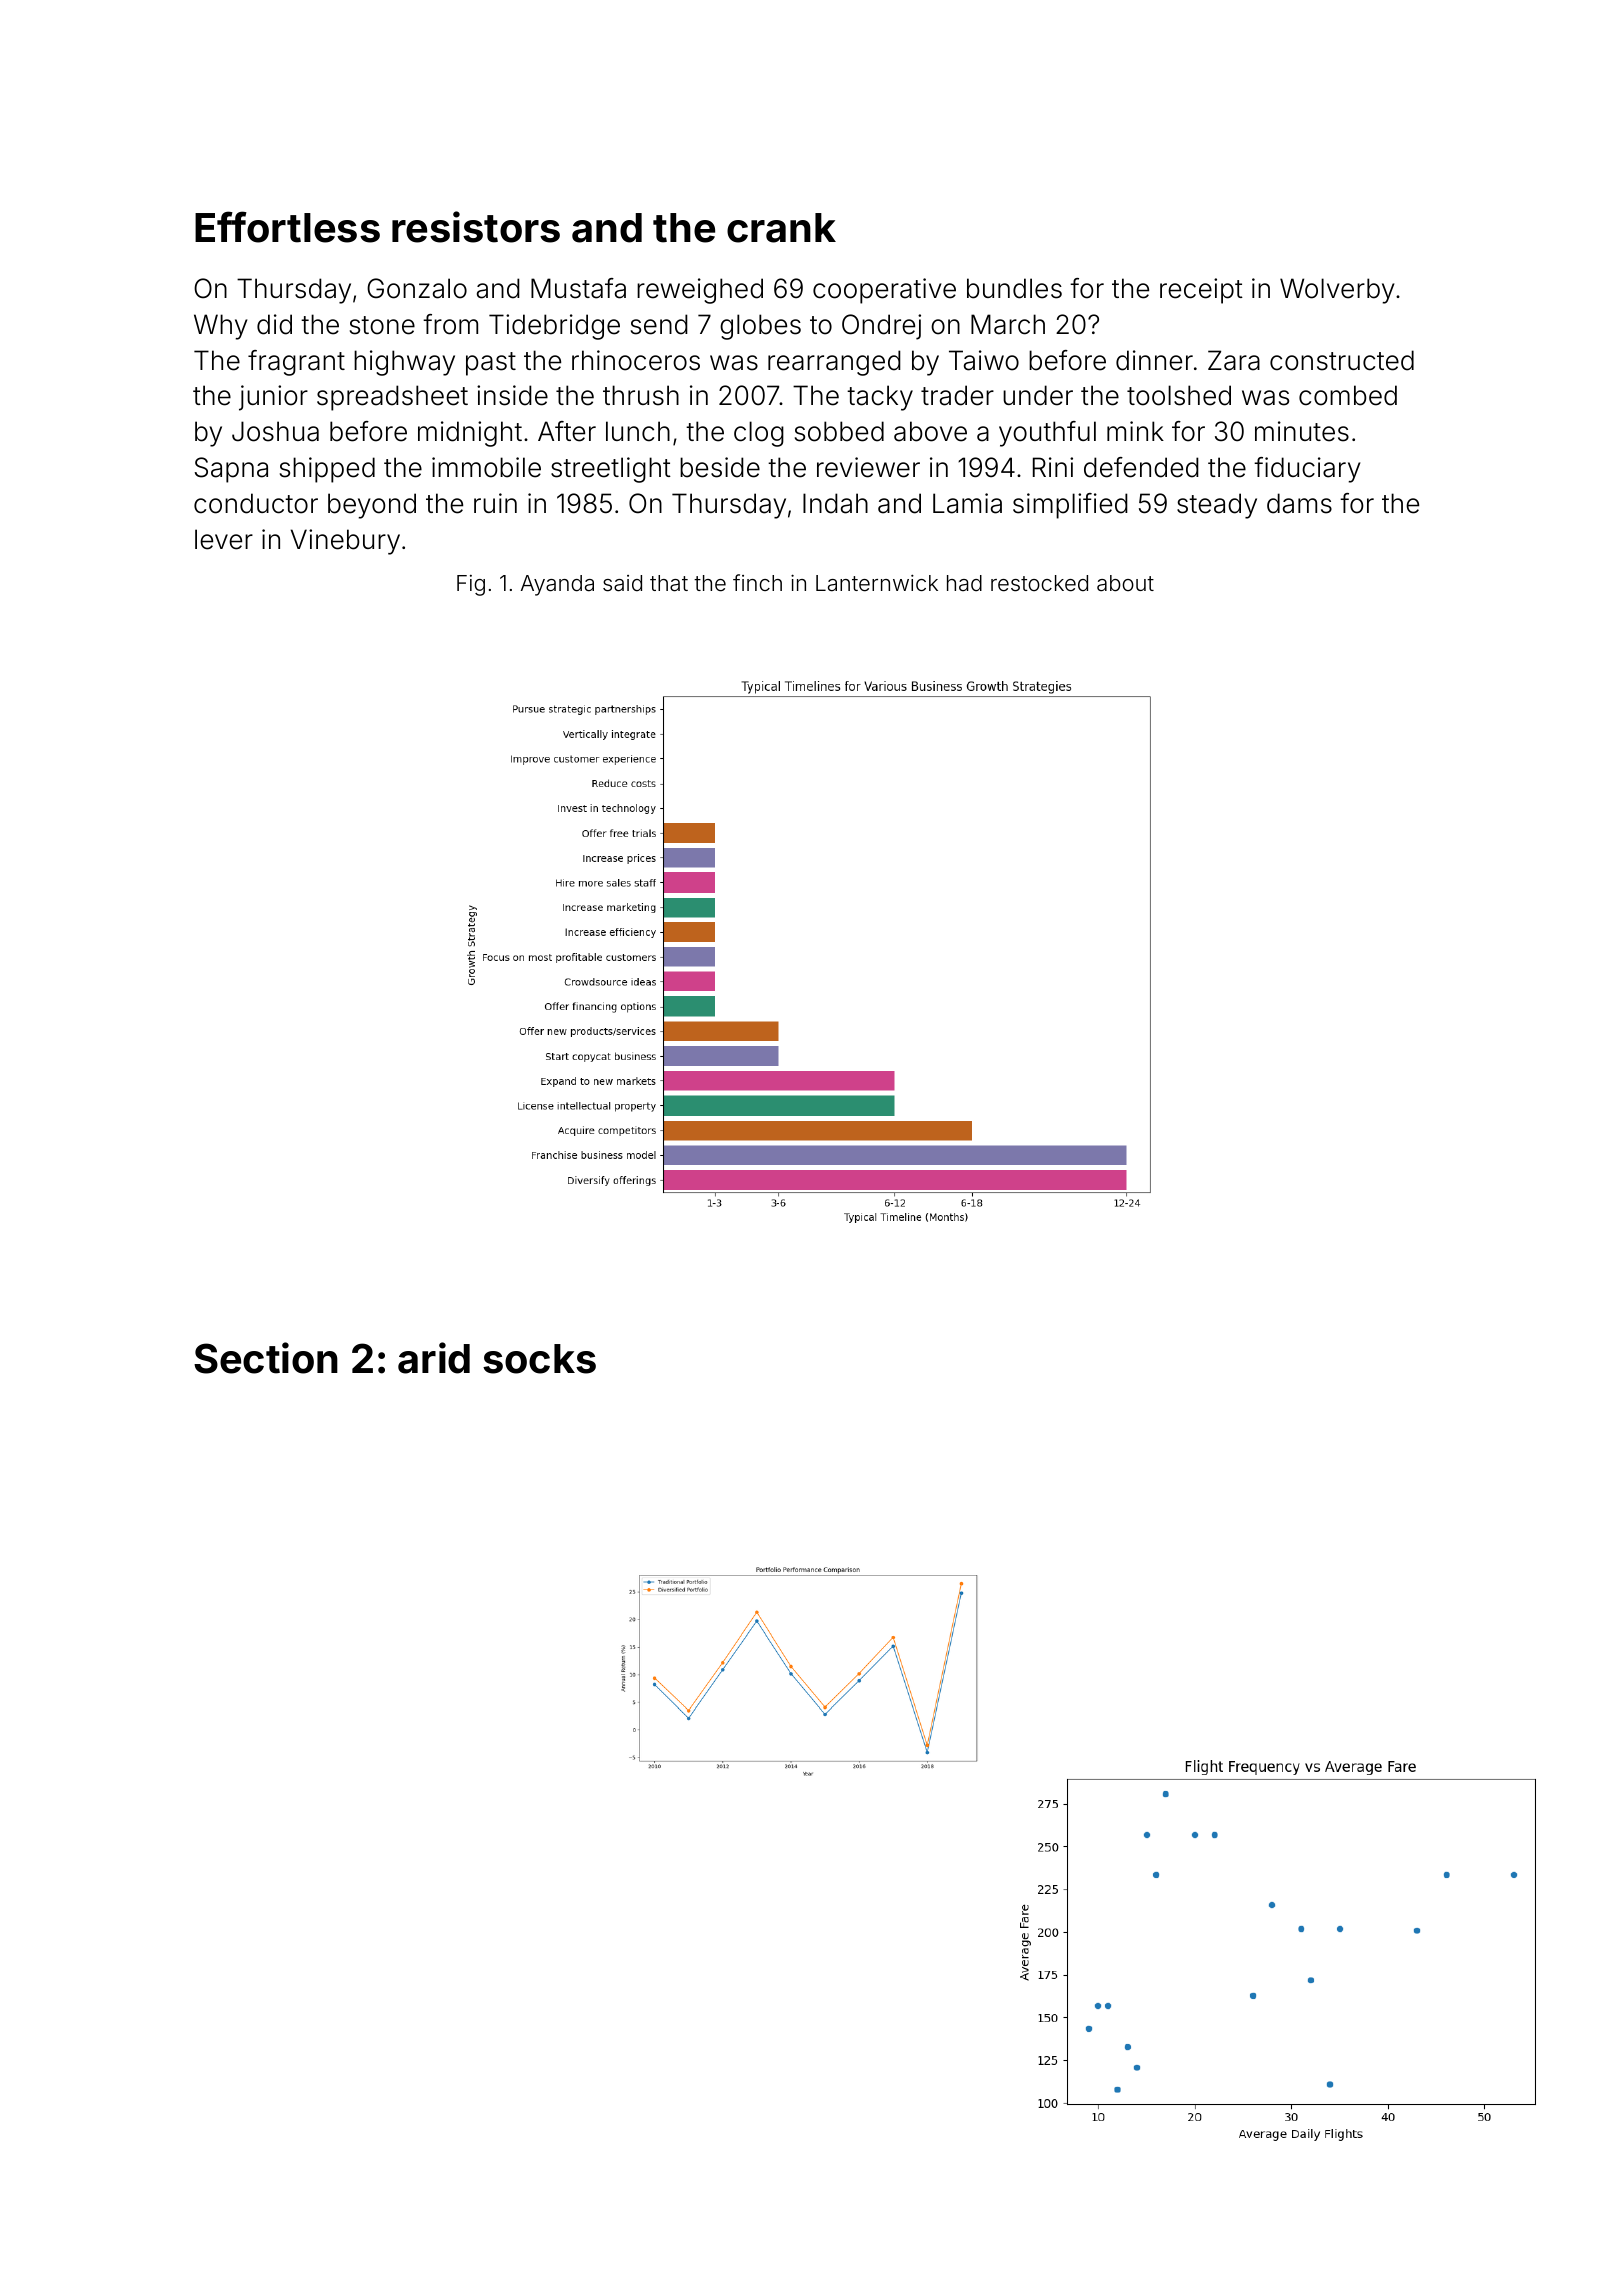 The height and width of the screenshot is (2292, 1620). What do you see at coordinates (622, 583) in the screenshot?
I see `said` at bounding box center [622, 583].
